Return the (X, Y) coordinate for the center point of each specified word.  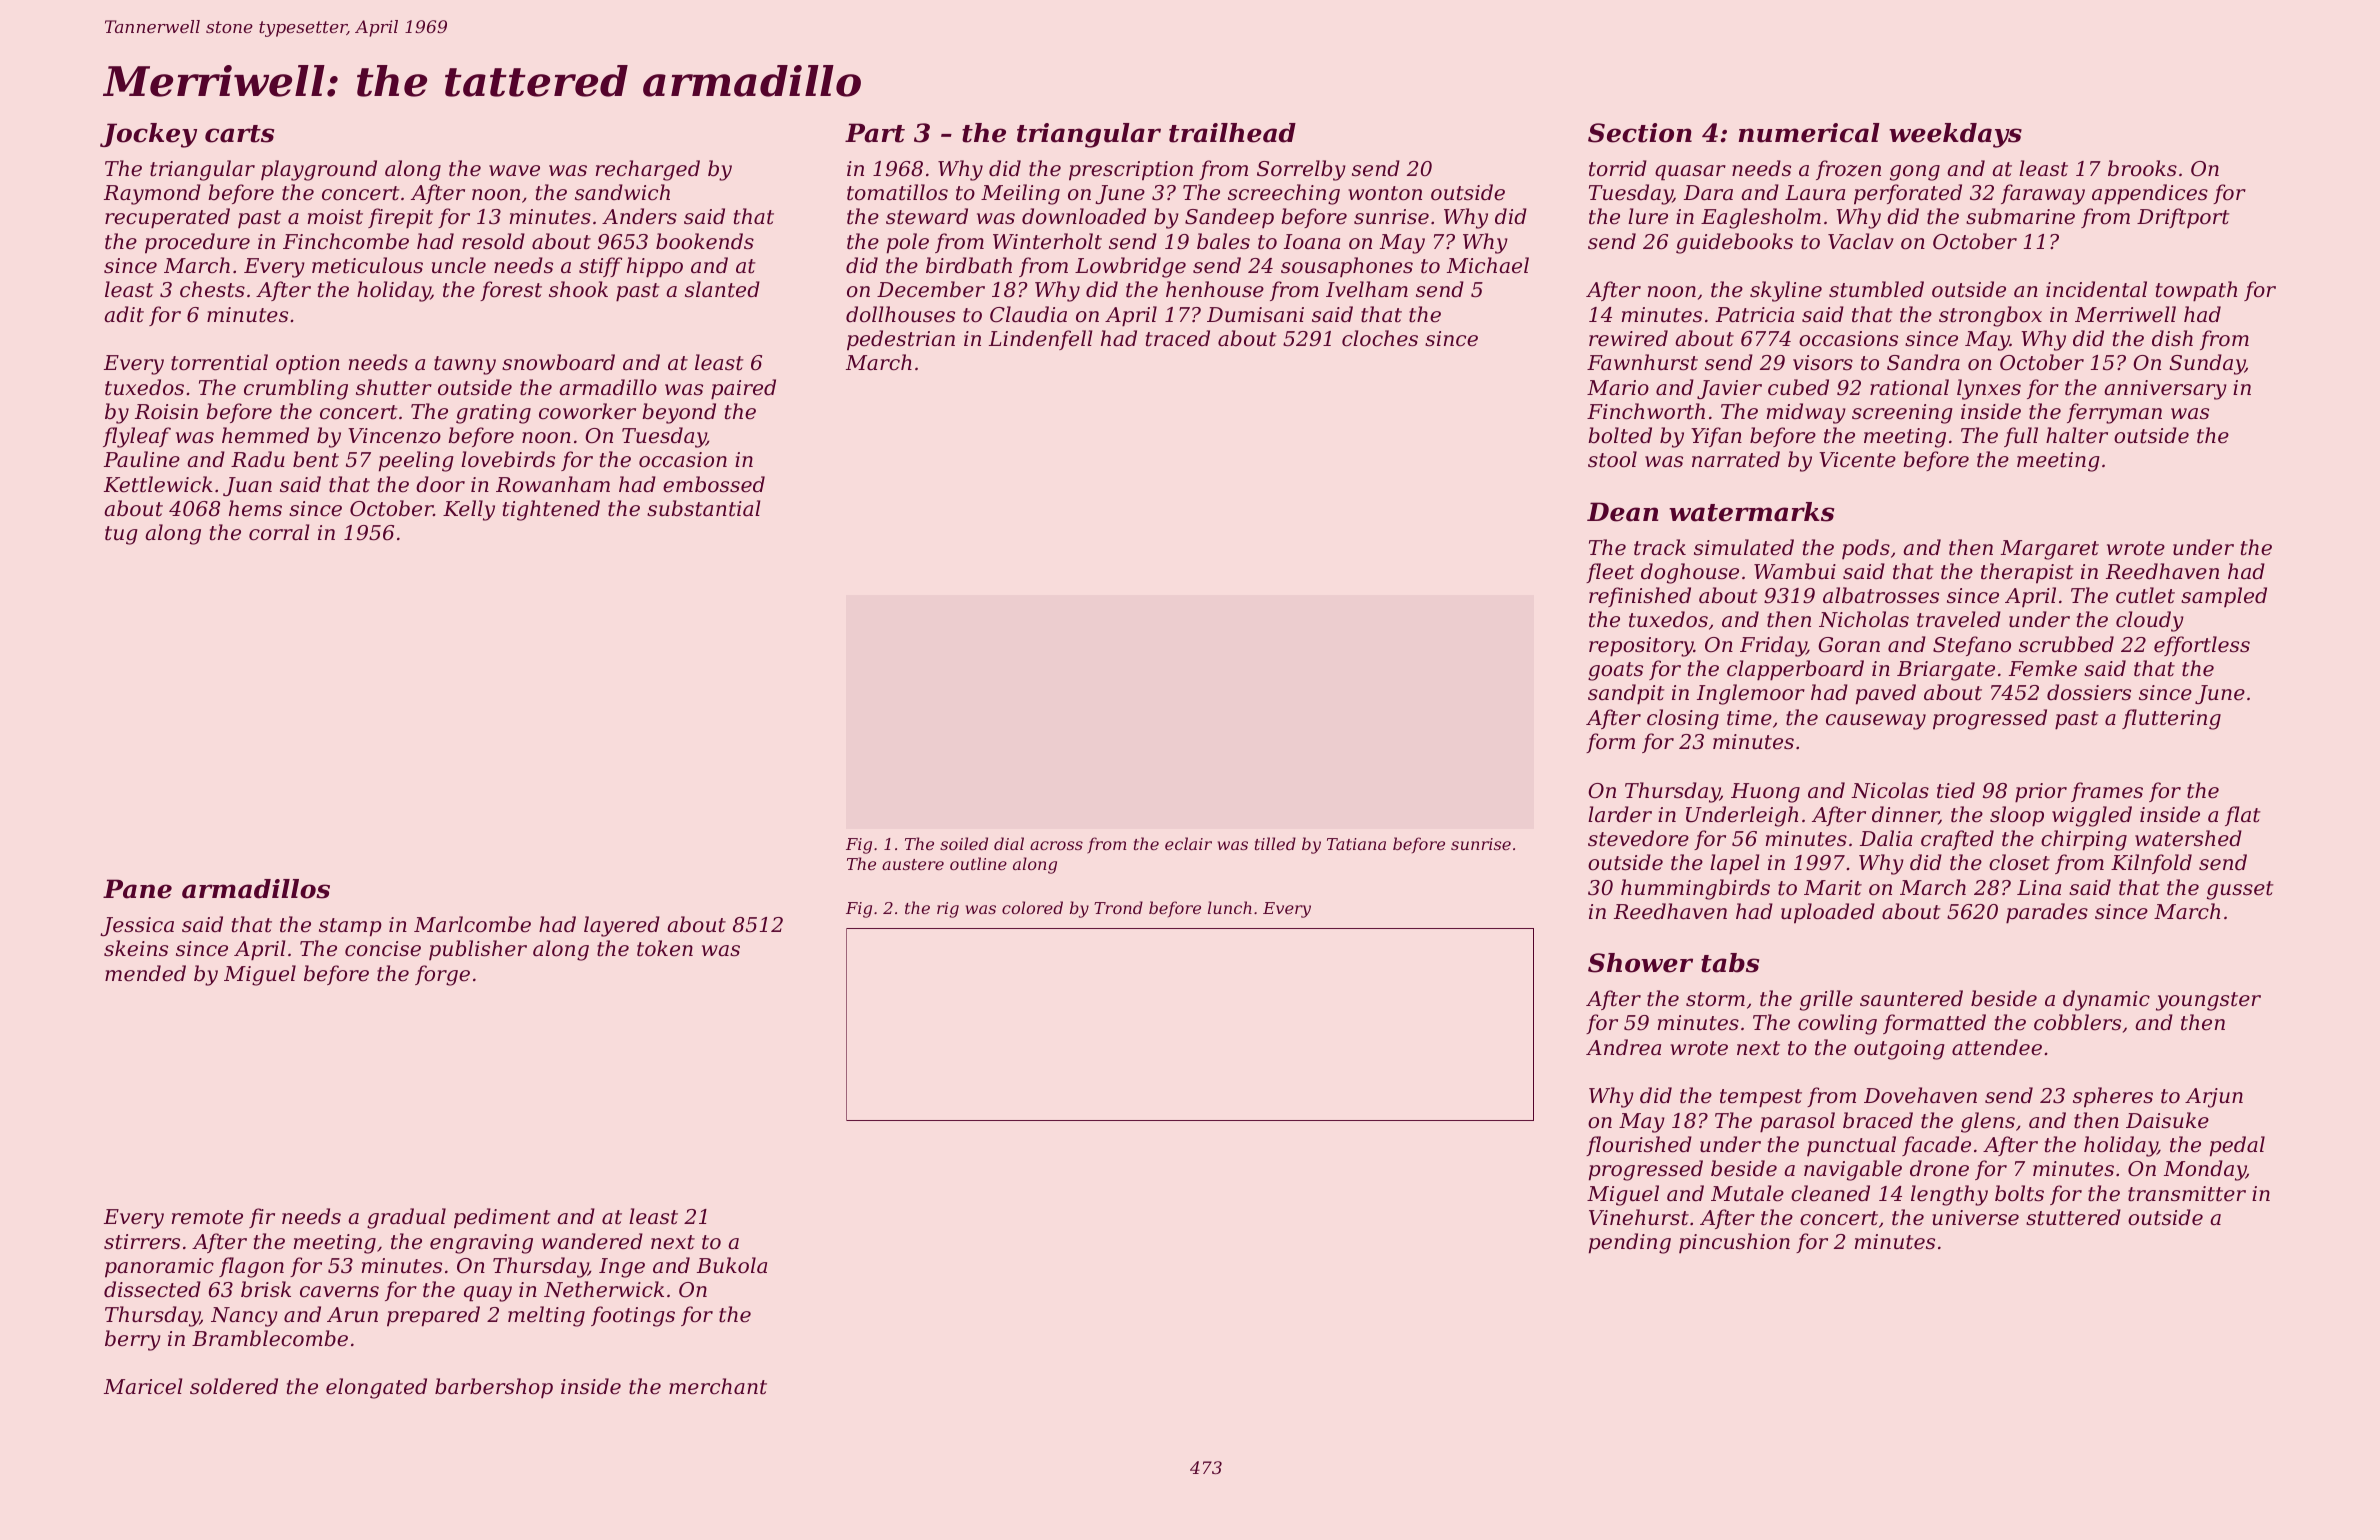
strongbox (1990, 316)
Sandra (1923, 362)
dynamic (2106, 1000)
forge (442, 975)
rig (948, 910)
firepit (400, 218)
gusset (2240, 890)
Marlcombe (472, 924)
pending (1630, 1243)
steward (927, 216)
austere (913, 864)
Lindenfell (1040, 340)
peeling (416, 461)
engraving (481, 1244)
